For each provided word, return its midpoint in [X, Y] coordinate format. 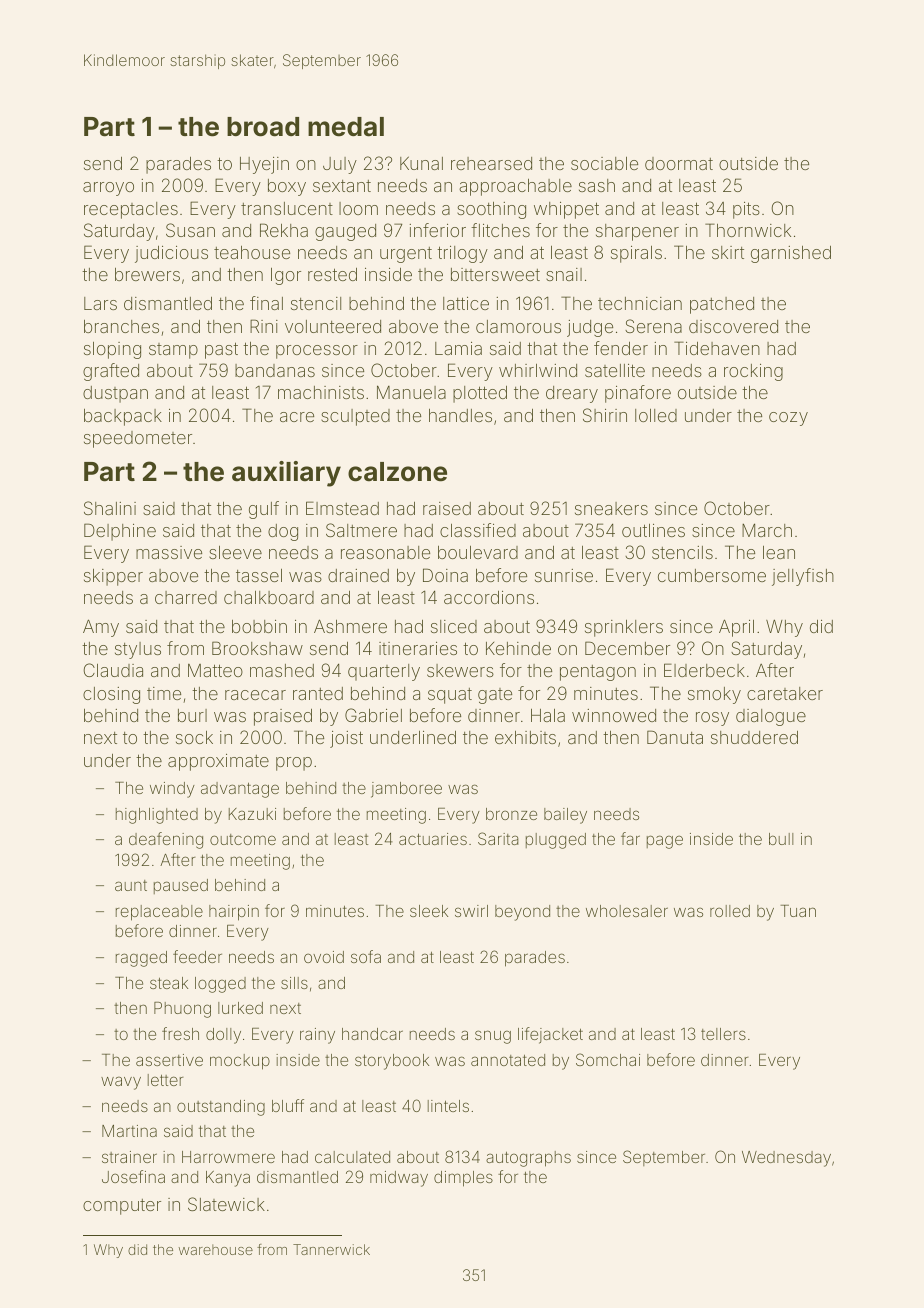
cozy [788, 419]
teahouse [252, 252]
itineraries [418, 648]
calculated [352, 1157]
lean [779, 552]
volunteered [333, 326]
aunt [131, 885]
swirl [471, 911]
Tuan [798, 911]
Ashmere [350, 626]
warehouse [216, 1249]
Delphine [120, 532]
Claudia [113, 670]
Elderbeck [704, 670]
